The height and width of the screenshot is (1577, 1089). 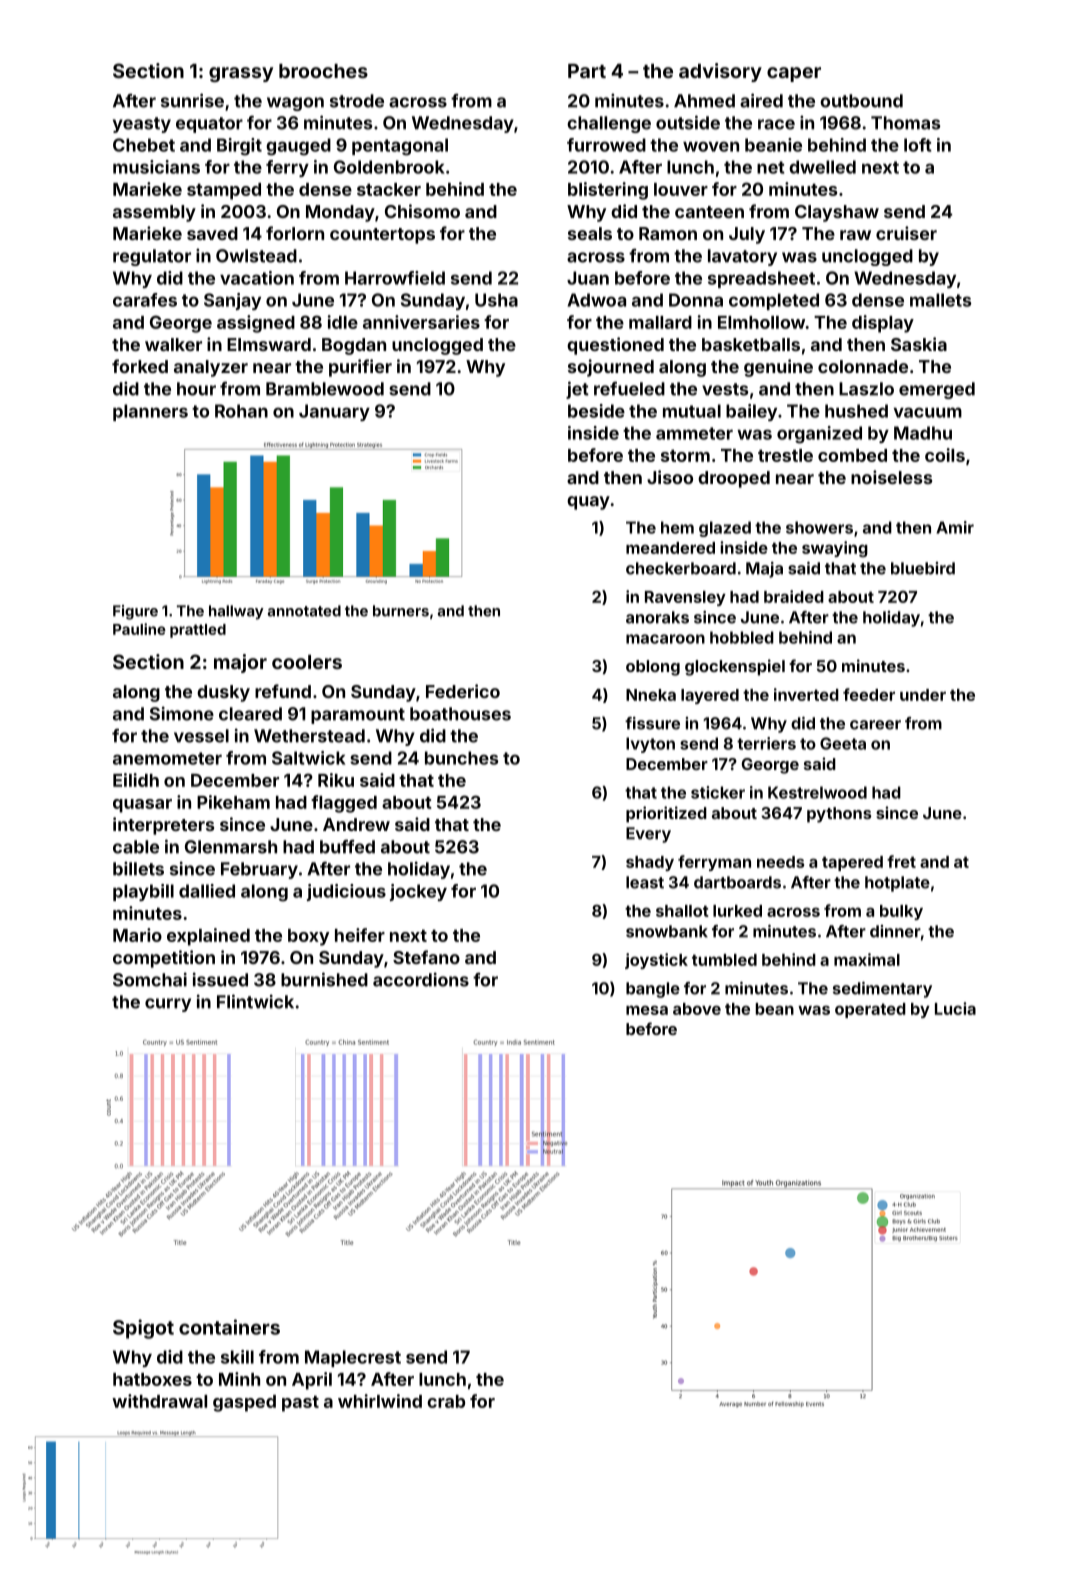 I want to click on jet, so click(x=577, y=390).
